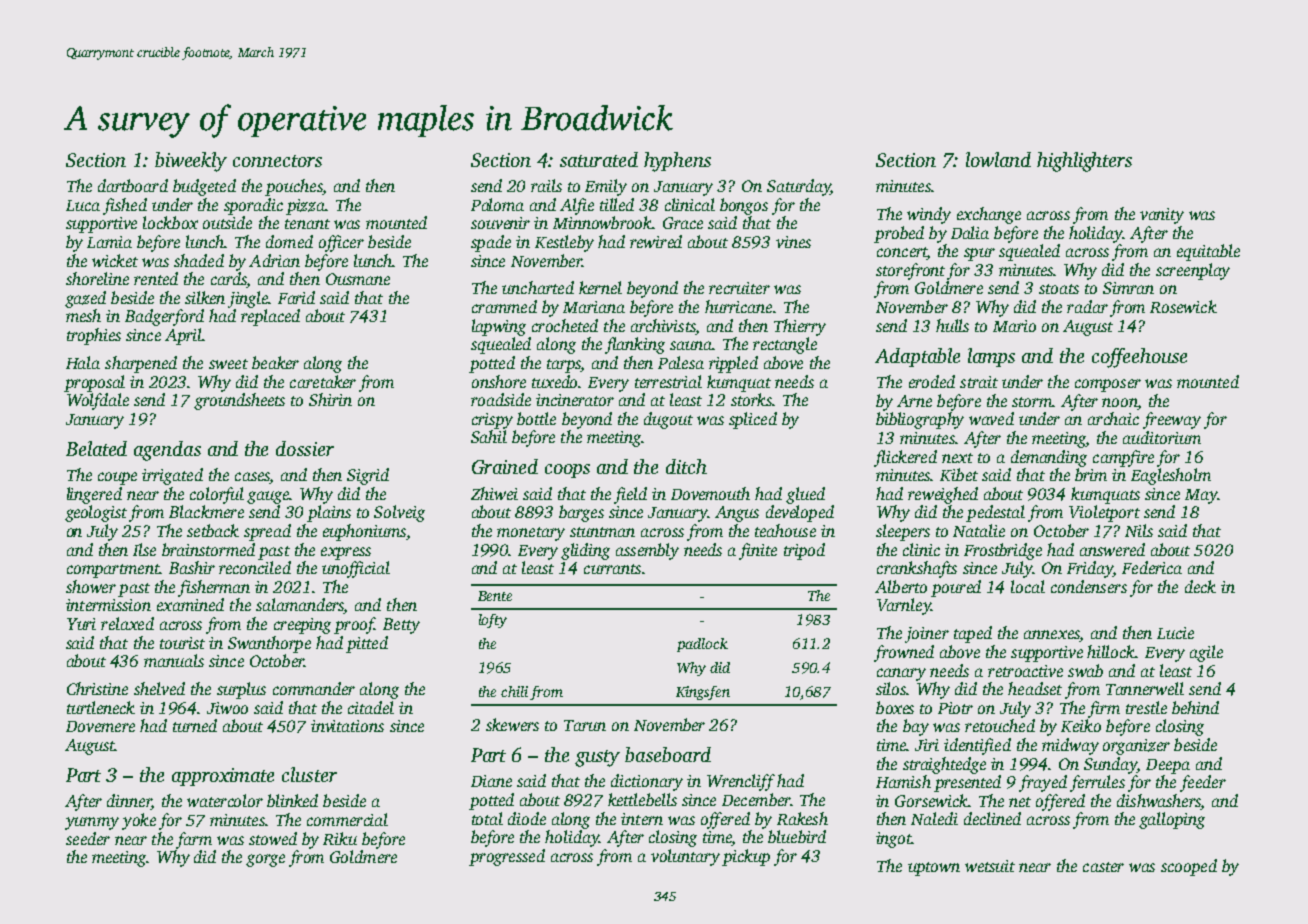 This image has width=1308, height=924. I want to click on approximate, so click(223, 777).
